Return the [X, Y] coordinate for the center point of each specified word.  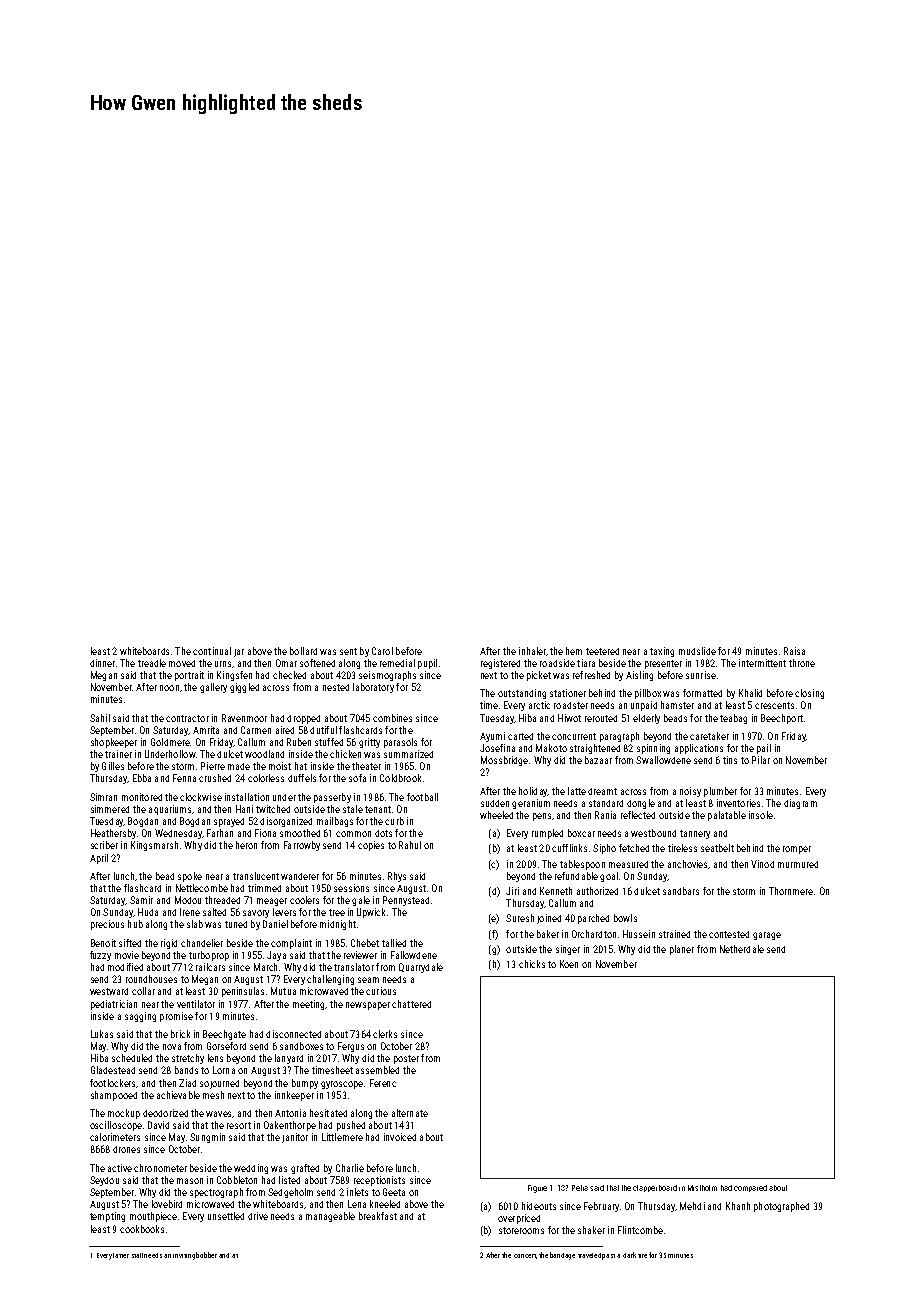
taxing [662, 652]
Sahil [100, 718]
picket [539, 676]
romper [797, 850]
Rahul [410, 845]
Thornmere [791, 891]
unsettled [226, 1216]
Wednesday [178, 834]
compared [750, 1188]
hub [135, 924]
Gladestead [113, 1070]
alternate [410, 1113]
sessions [351, 888]
